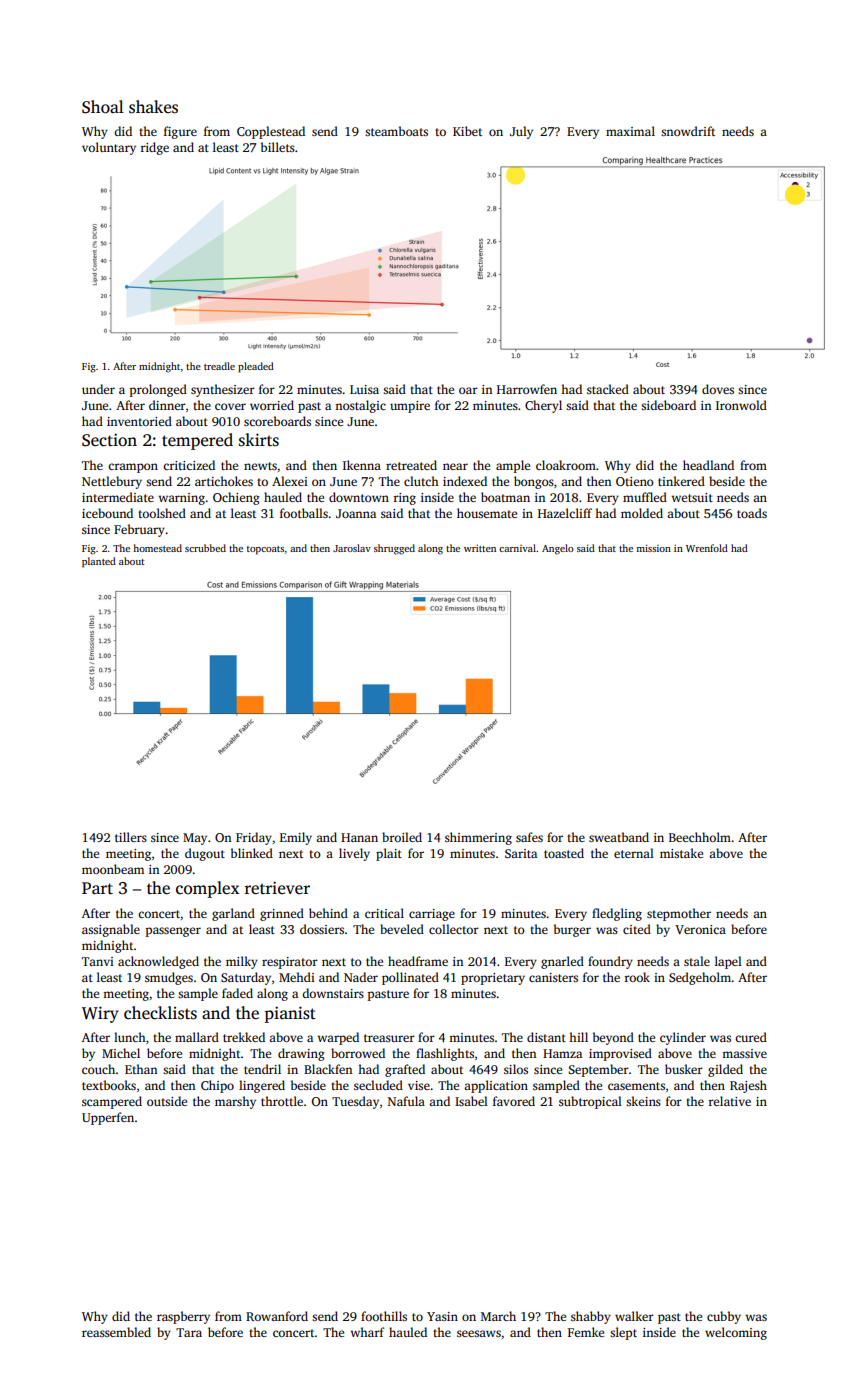 This document has height=1400, width=849. What do you see at coordinates (707, 548) in the document?
I see `Wrenfold` at bounding box center [707, 548].
